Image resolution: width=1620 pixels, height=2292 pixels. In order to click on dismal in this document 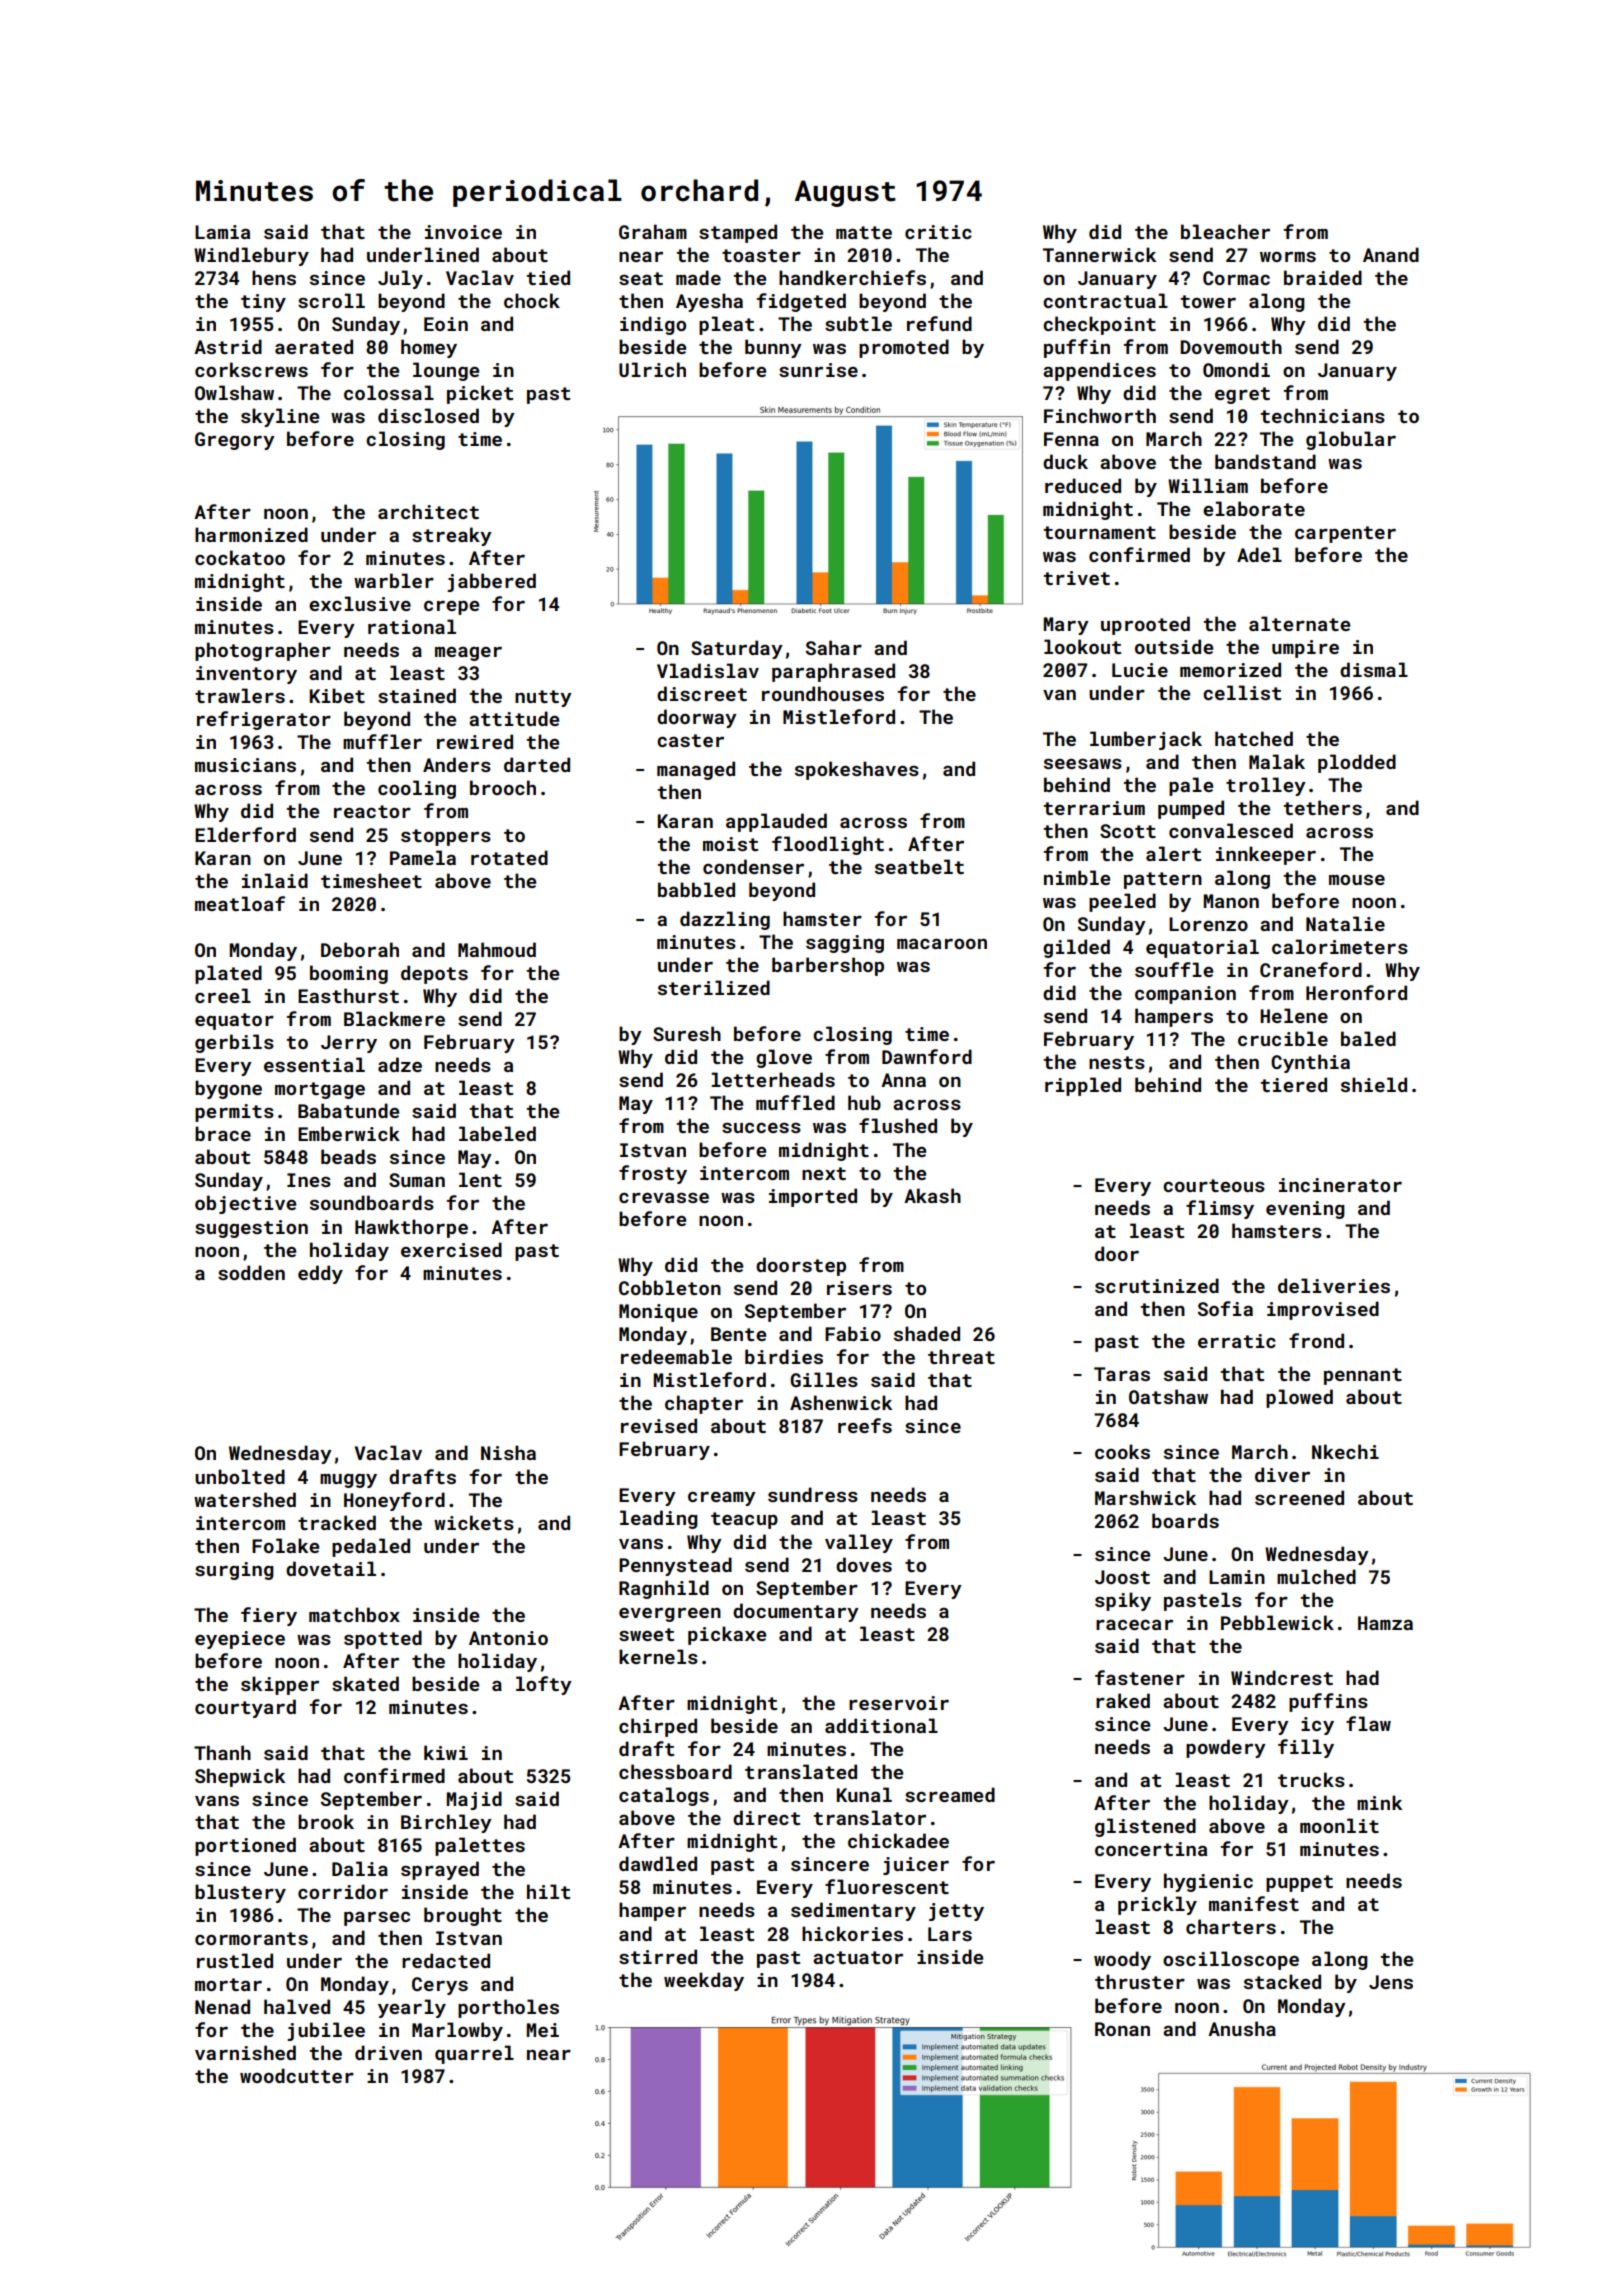, I will do `click(1374, 669)`.
